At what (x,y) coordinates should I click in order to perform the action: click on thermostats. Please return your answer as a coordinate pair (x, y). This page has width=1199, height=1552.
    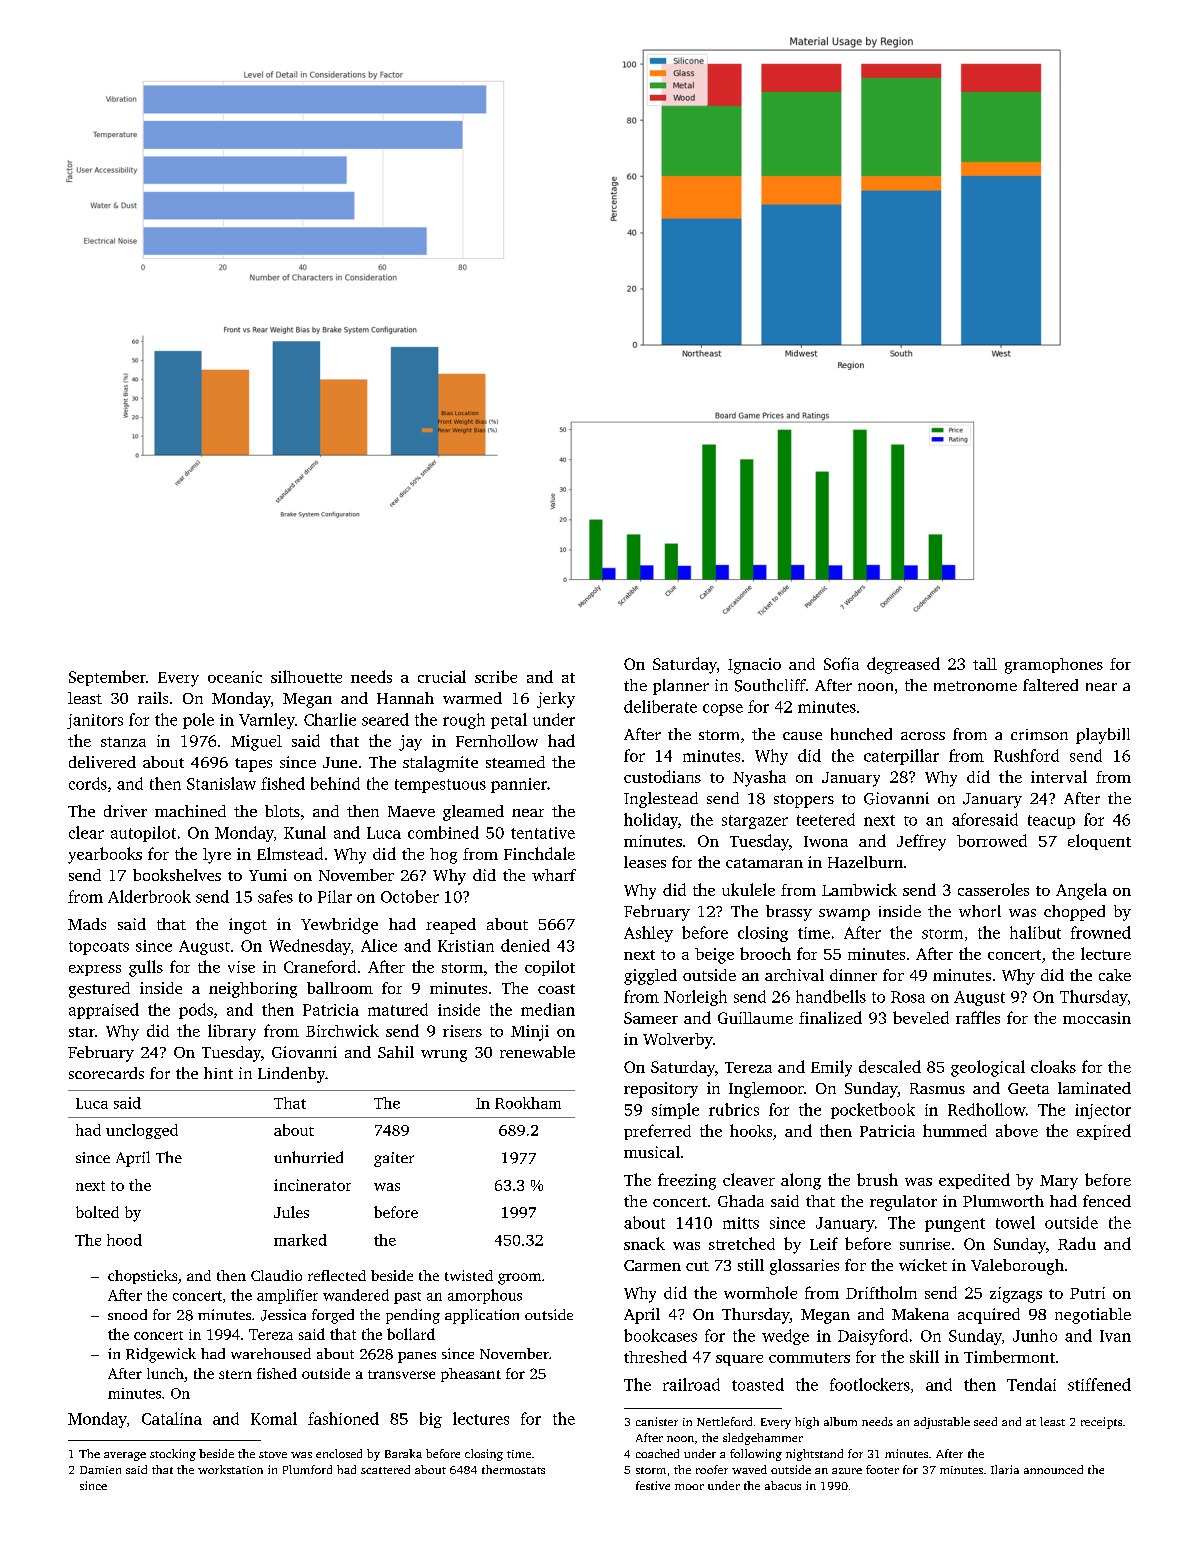
    Looking at the image, I should click on (513, 1469).
